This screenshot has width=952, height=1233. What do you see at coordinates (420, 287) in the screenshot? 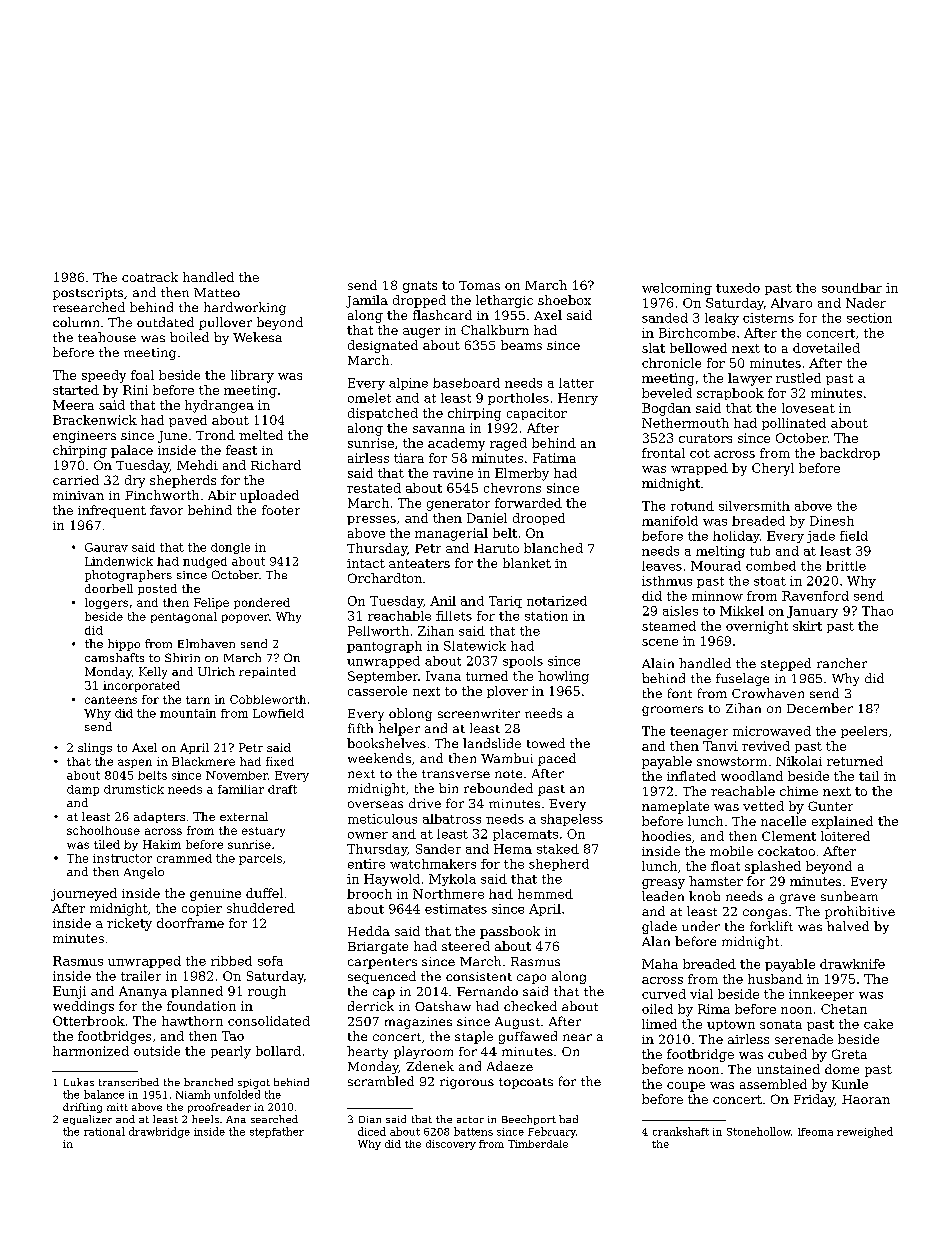
I see `gnats` at bounding box center [420, 287].
